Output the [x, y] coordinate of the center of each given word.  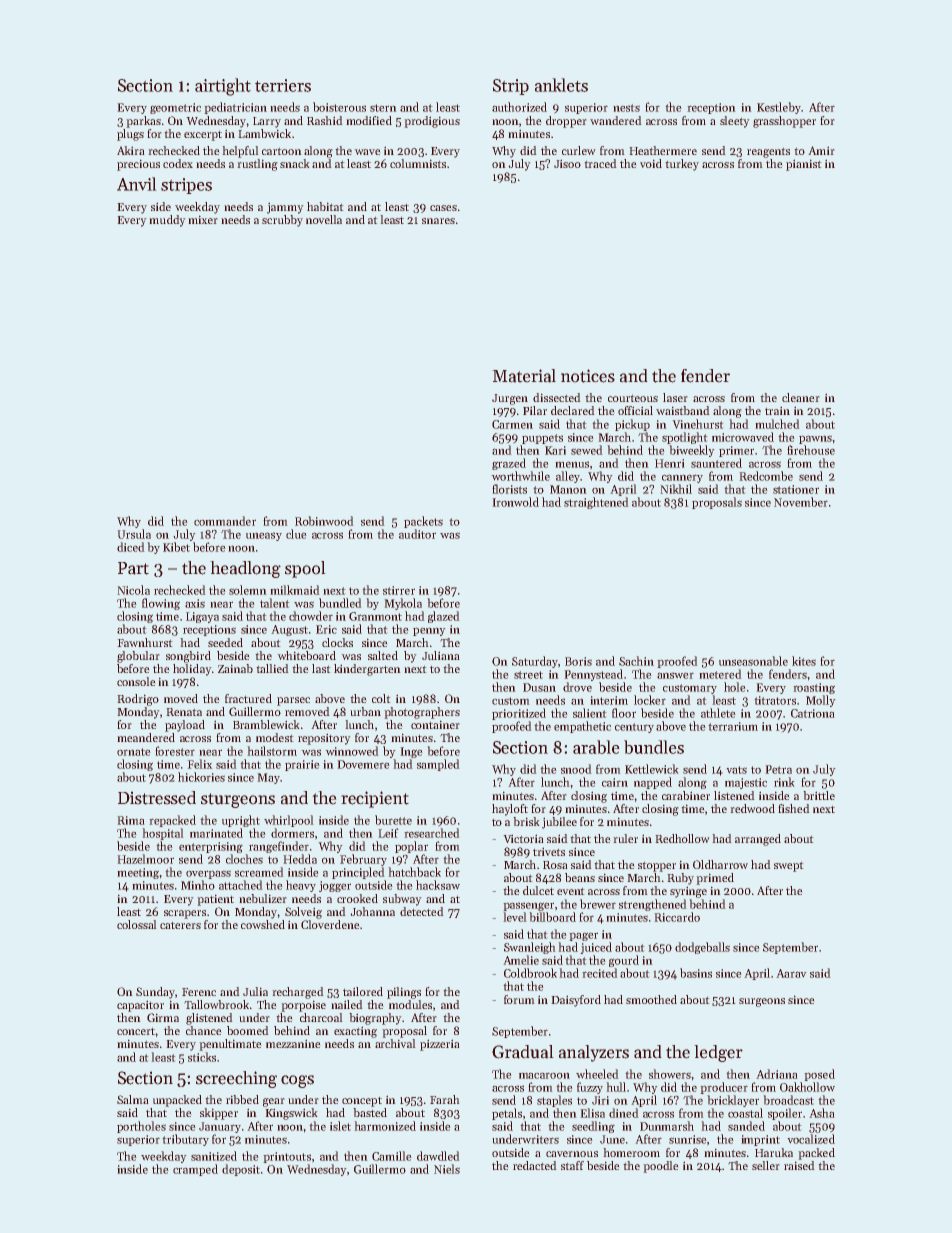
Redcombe [766, 476]
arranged [758, 840]
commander [225, 521]
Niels [447, 1169]
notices [588, 376]
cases [443, 208]
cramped [195, 1170]
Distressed [157, 798]
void [651, 163]
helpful [240, 152]
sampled [438, 765]
